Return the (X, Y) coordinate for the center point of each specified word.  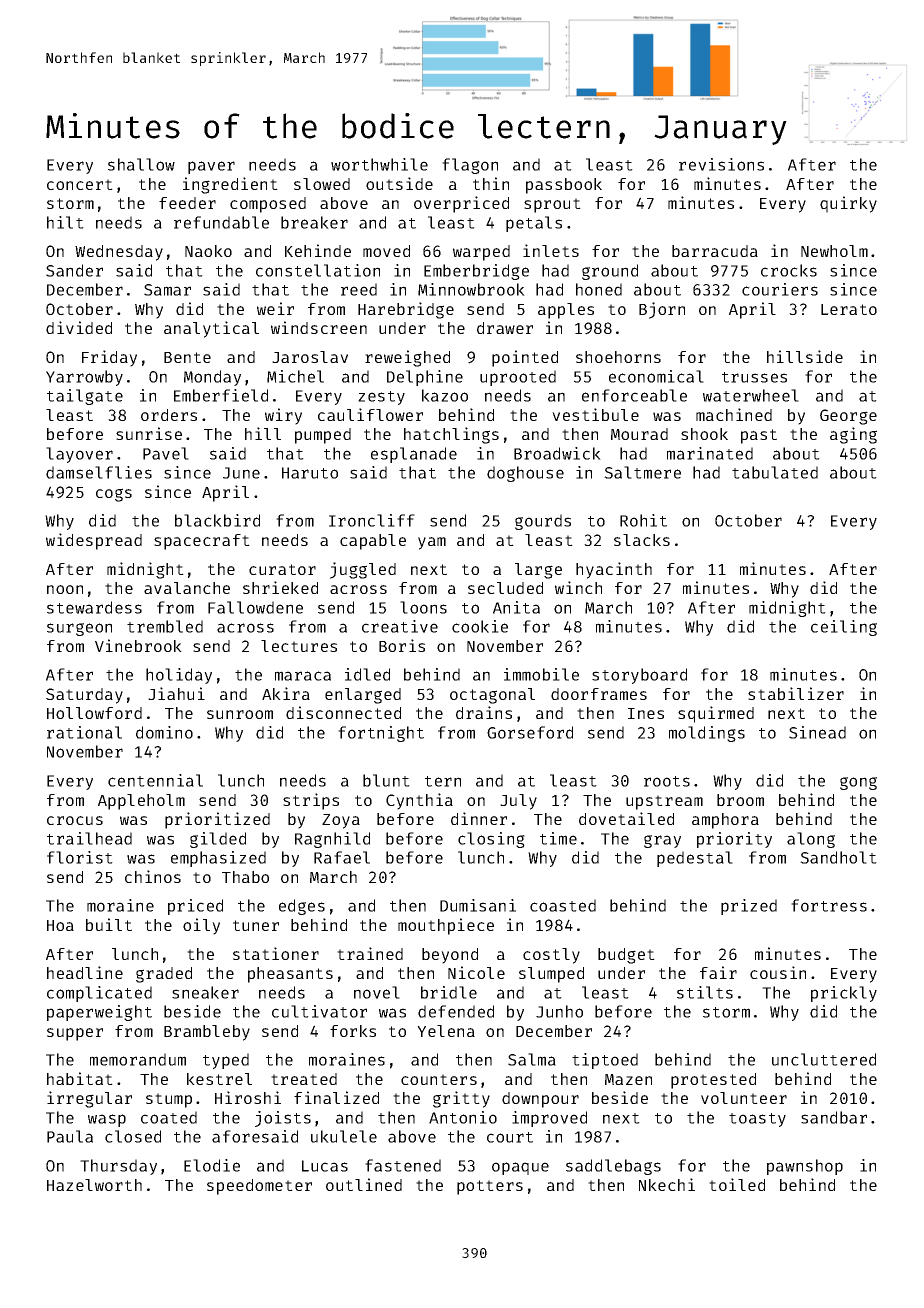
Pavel (166, 453)
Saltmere (642, 472)
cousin (778, 972)
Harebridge (406, 310)
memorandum (138, 1059)
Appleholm (141, 802)
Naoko (208, 251)
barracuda (715, 251)
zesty (381, 398)
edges (302, 907)
